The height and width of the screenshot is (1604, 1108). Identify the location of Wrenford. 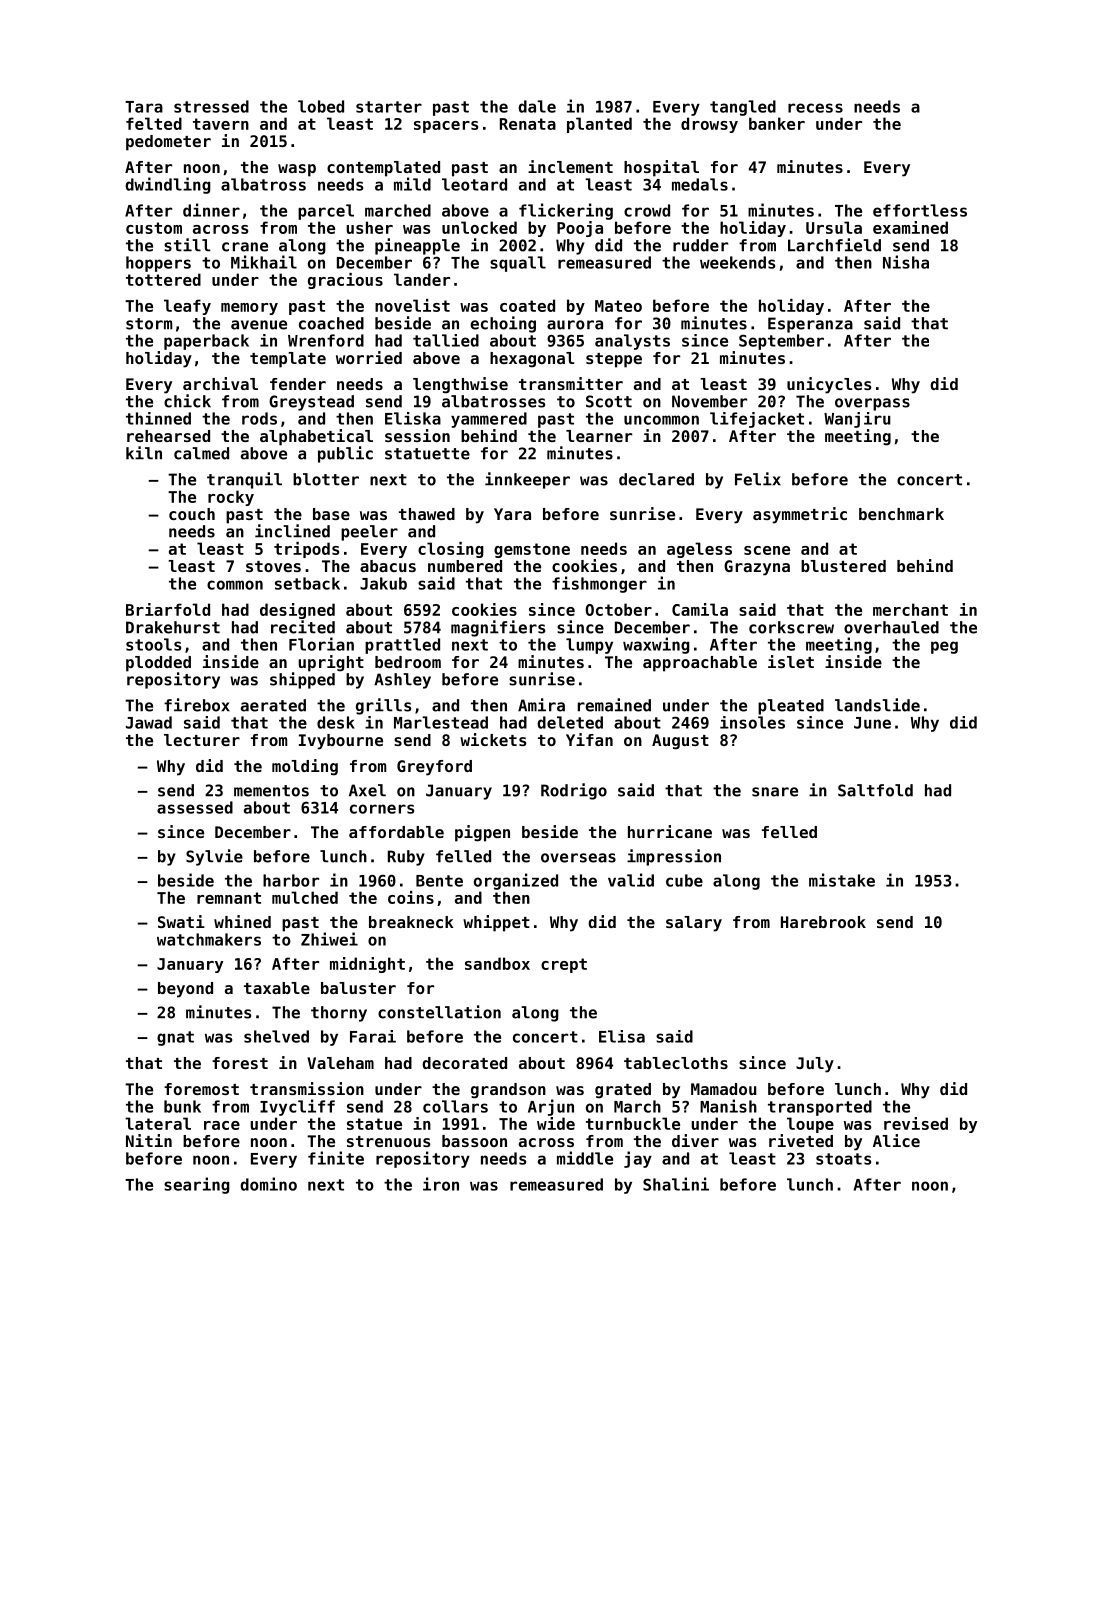
(326, 340).
